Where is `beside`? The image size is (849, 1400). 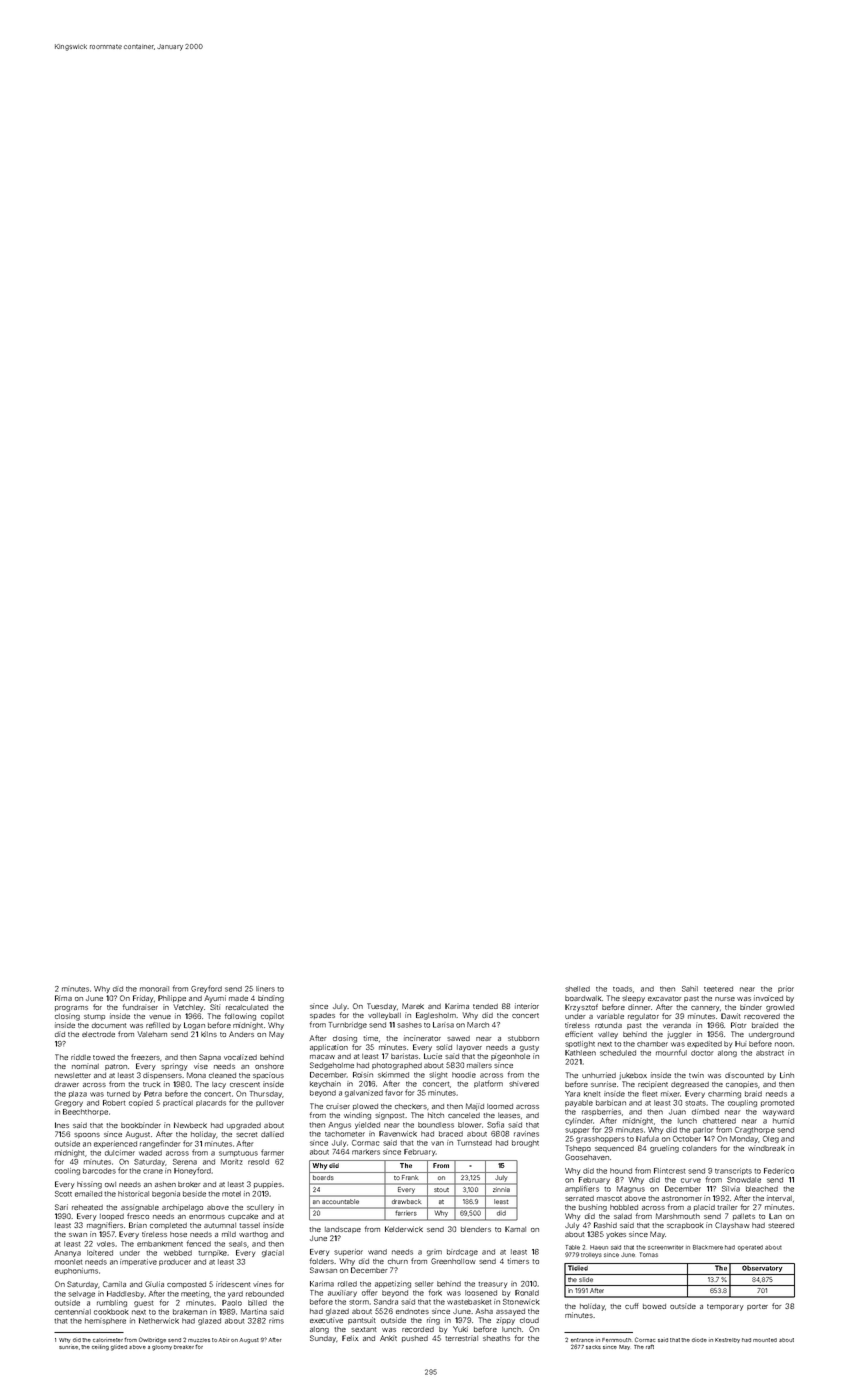 beside is located at coordinates (194, 1194).
